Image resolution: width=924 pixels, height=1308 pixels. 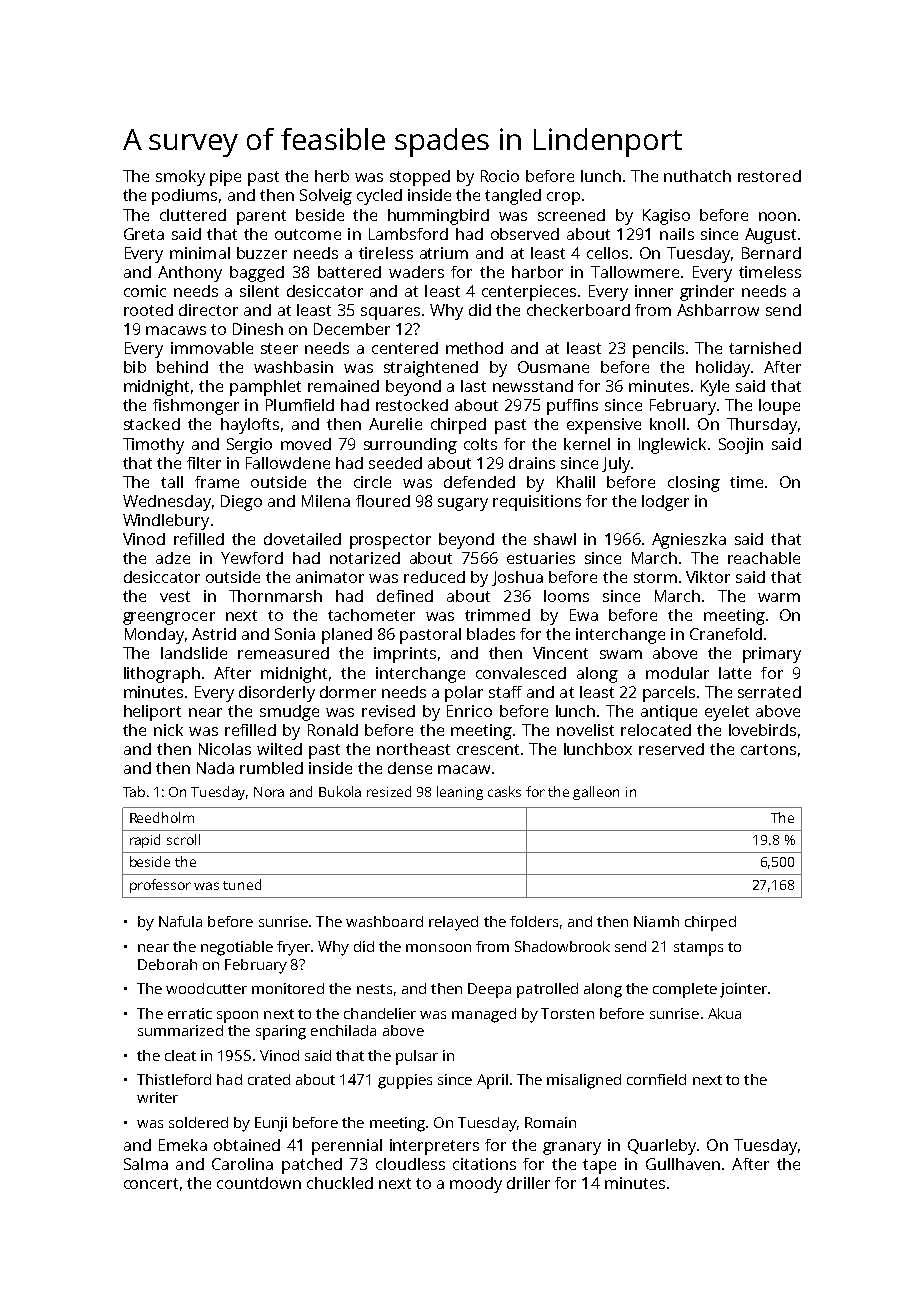 I want to click on reachable, so click(x=764, y=558).
